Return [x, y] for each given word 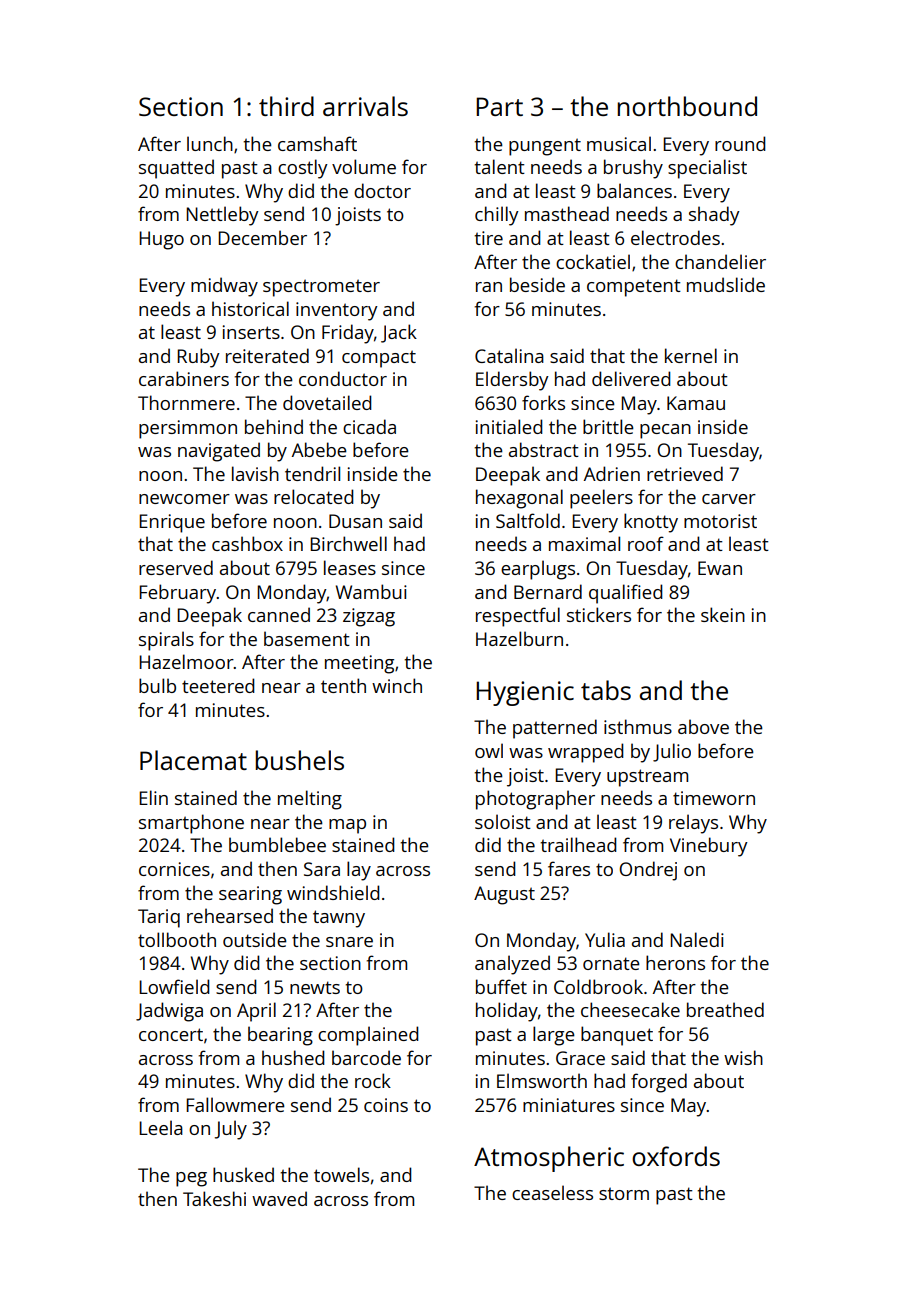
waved [279, 1198]
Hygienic [525, 693]
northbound [687, 106]
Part [499, 106]
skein [723, 614]
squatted [176, 169]
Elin [153, 797]
